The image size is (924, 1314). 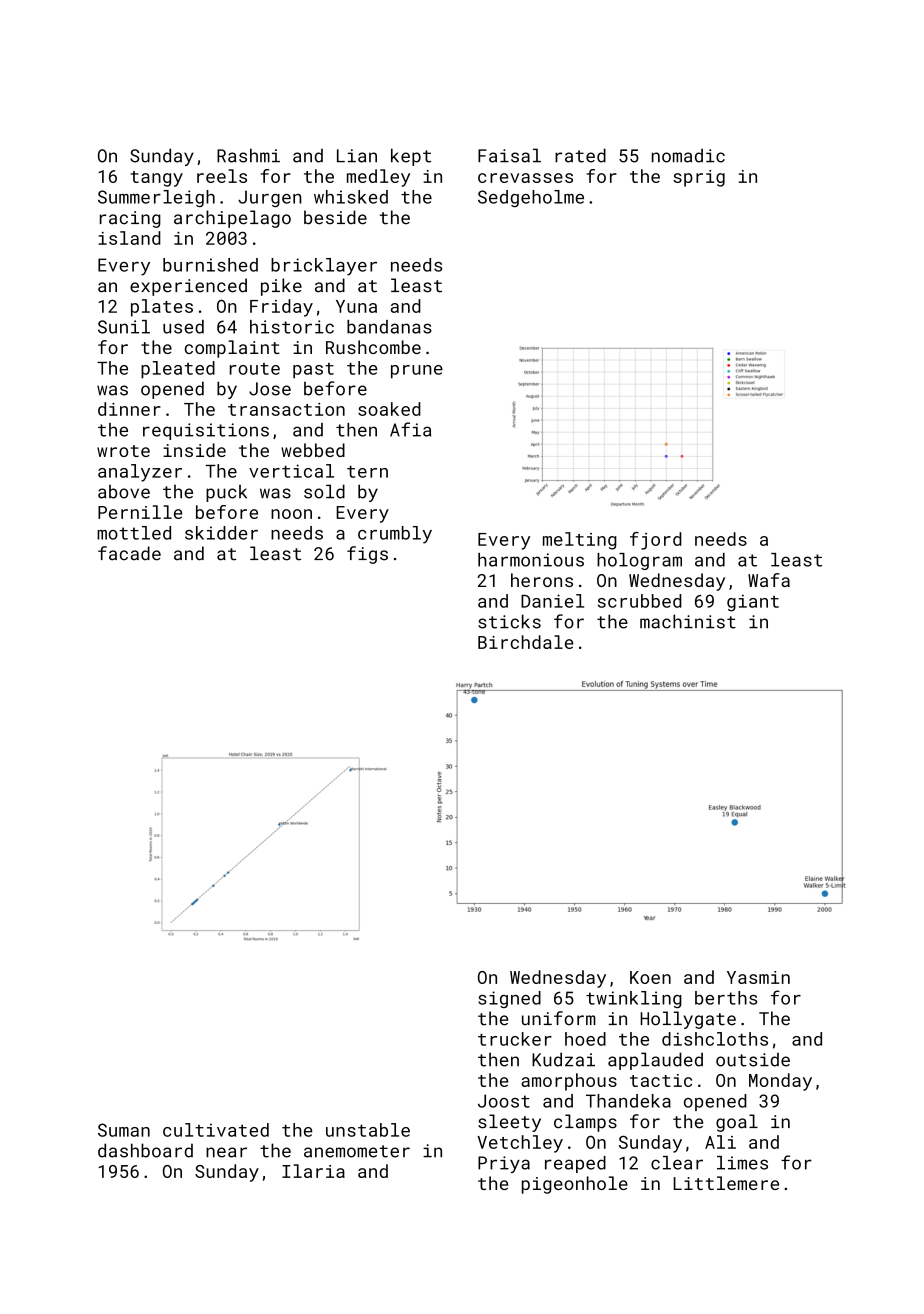 I want to click on Koen, so click(x=650, y=977).
